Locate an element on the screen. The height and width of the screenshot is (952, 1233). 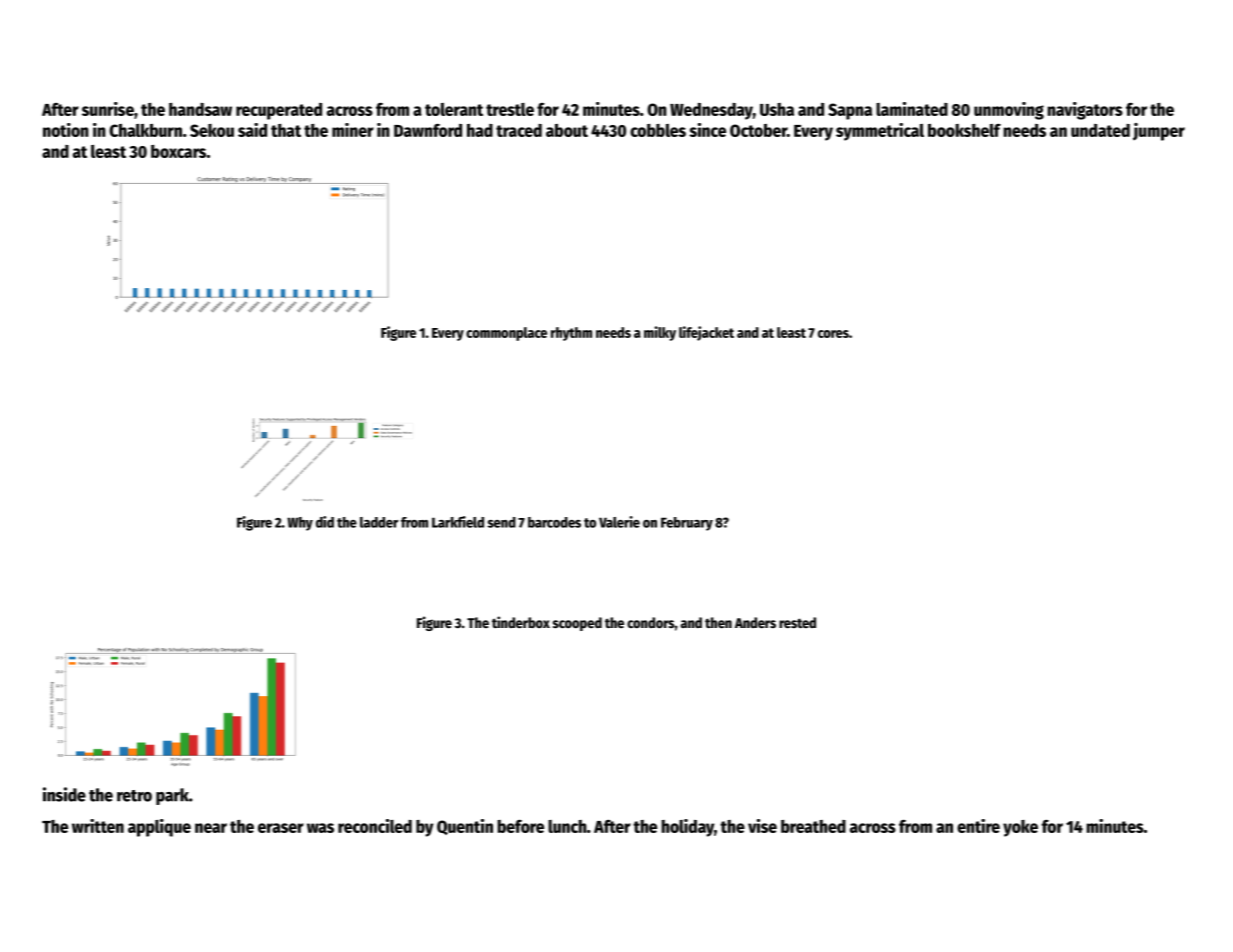
cores is located at coordinates (833, 334).
